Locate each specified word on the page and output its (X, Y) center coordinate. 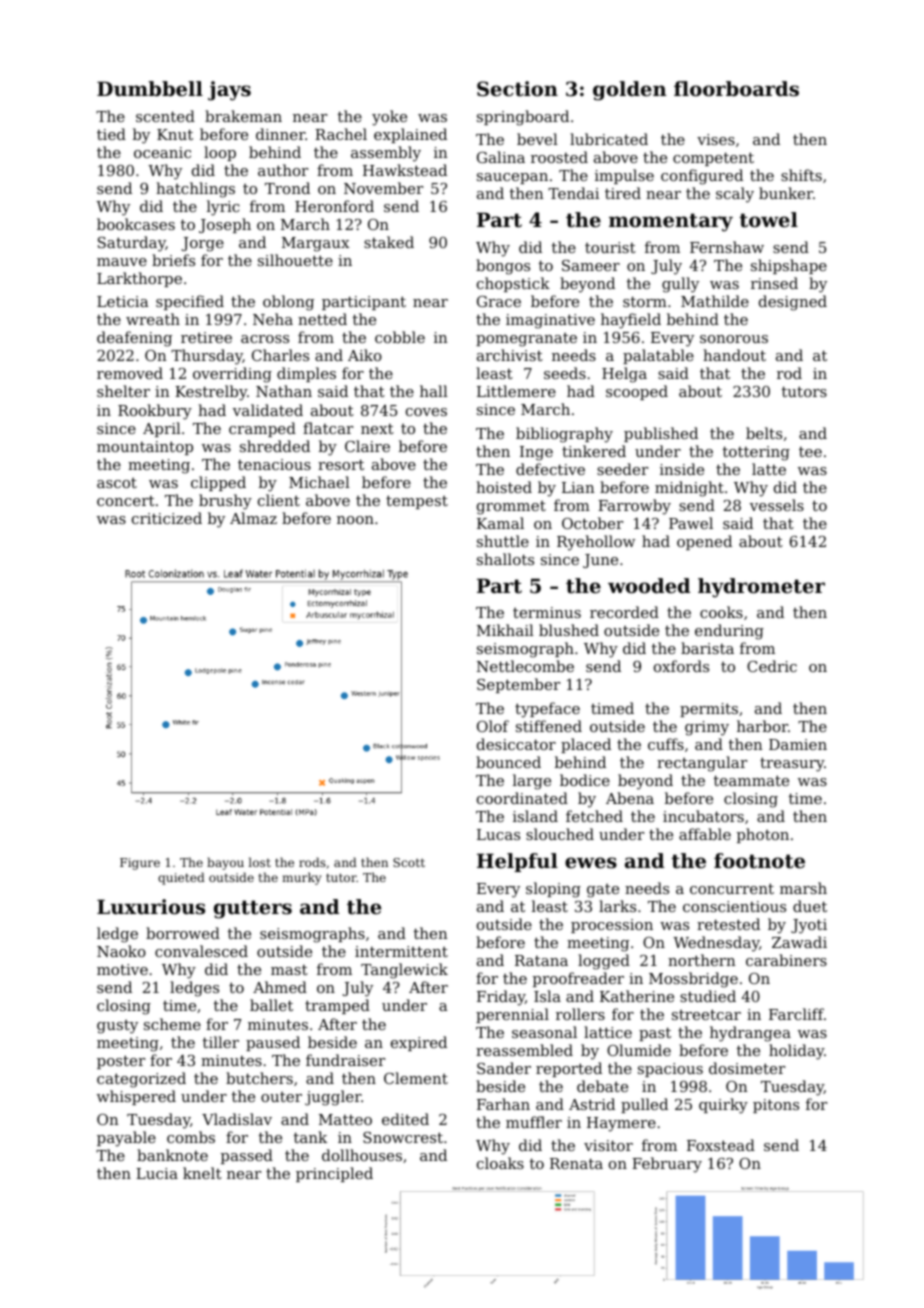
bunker (786, 193)
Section (517, 89)
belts (764, 433)
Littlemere (516, 391)
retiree (206, 337)
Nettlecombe (525, 666)
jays (229, 91)
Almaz (253, 518)
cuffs (666, 744)
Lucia (157, 1173)
